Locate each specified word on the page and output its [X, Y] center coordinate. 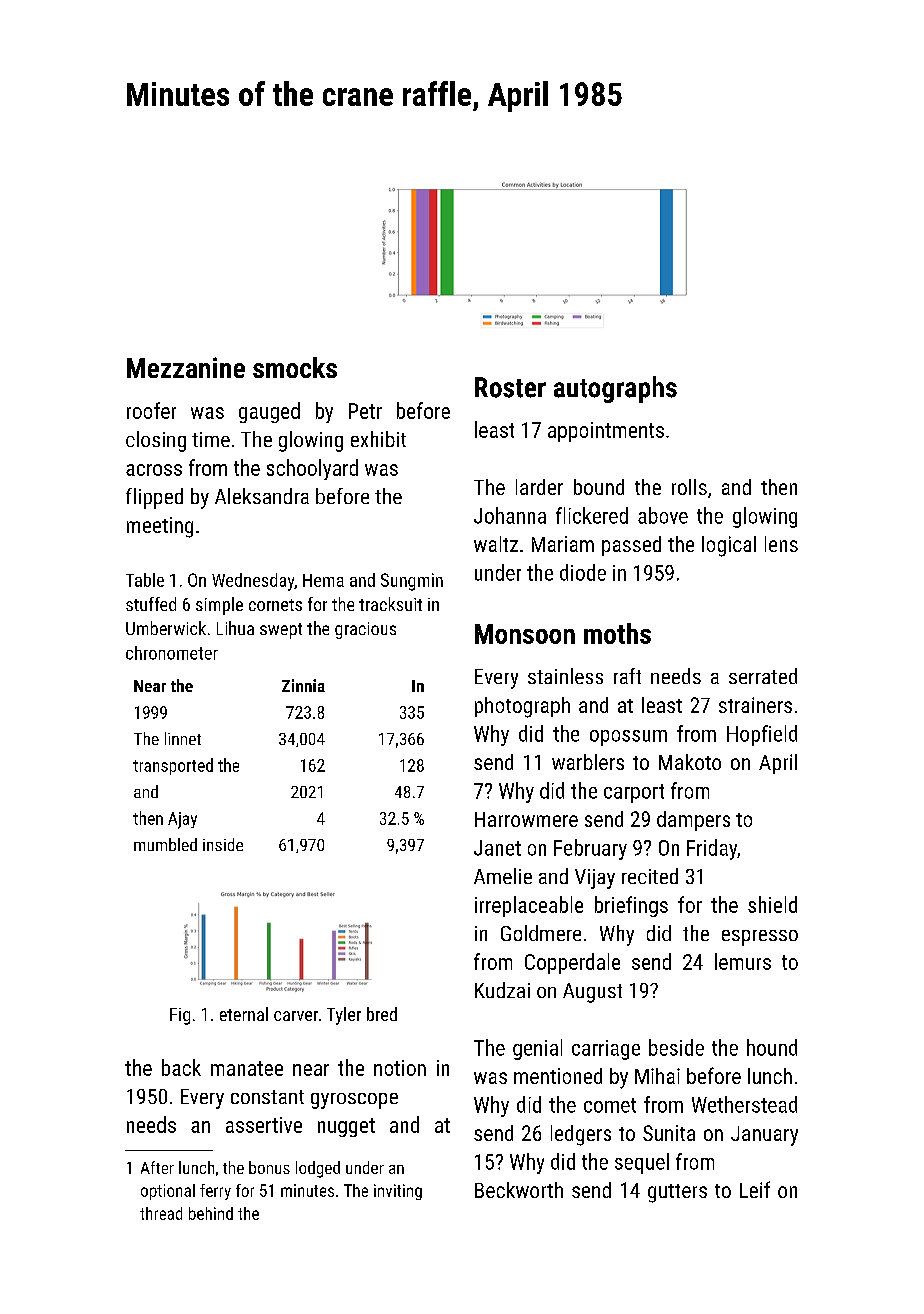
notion [400, 1068]
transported [173, 766]
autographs [615, 389]
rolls [689, 487]
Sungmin [412, 582]
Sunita [669, 1133]
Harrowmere [526, 819]
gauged [269, 412]
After [157, 1167]
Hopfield [762, 735]
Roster [510, 387]
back [181, 1067]
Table [145, 580]
